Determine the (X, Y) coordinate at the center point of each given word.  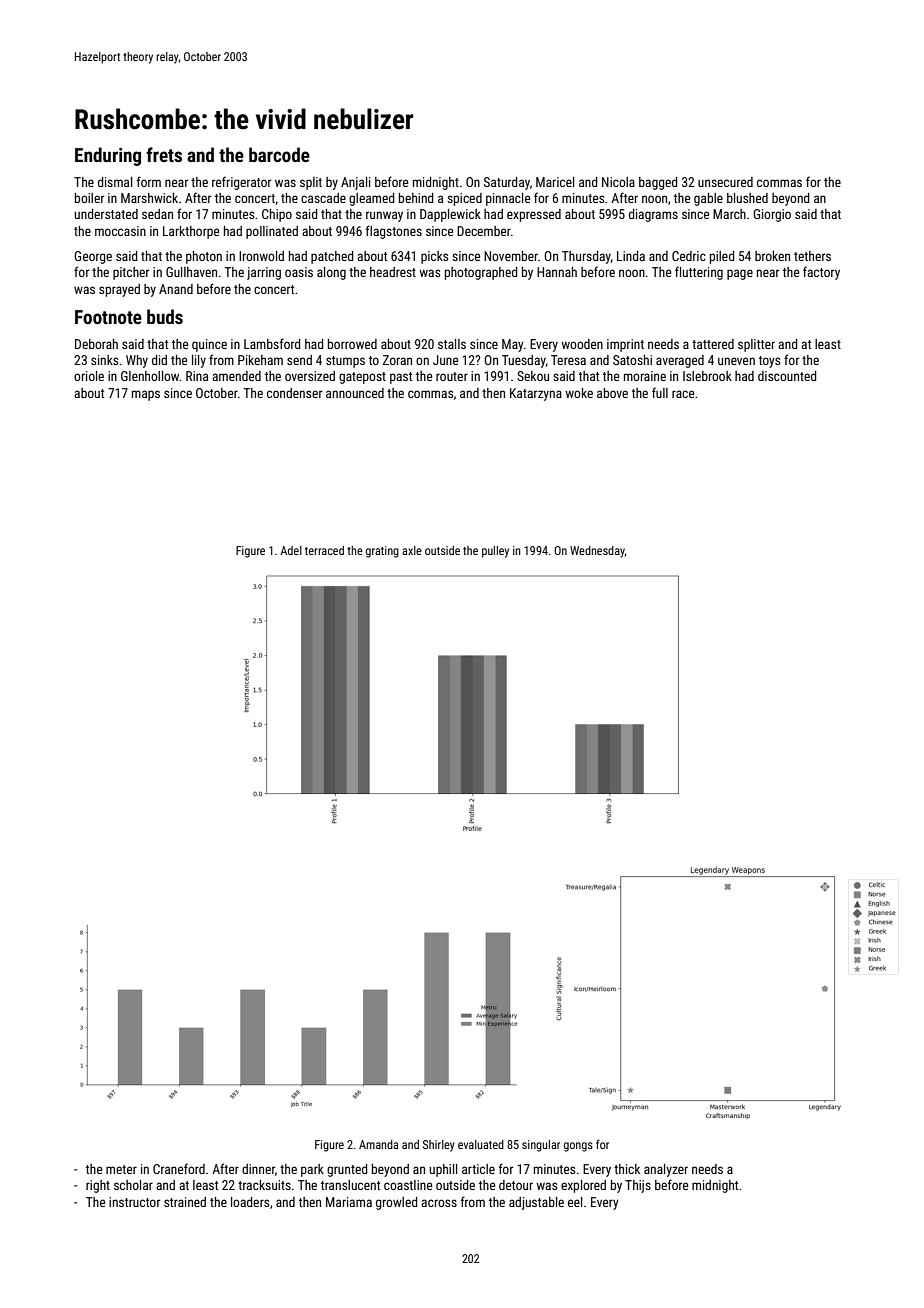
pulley (495, 552)
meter (121, 1169)
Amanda (378, 1144)
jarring (264, 273)
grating (382, 552)
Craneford (179, 1168)
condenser (294, 393)
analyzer (666, 1170)
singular (541, 1146)
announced (355, 393)
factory (821, 273)
